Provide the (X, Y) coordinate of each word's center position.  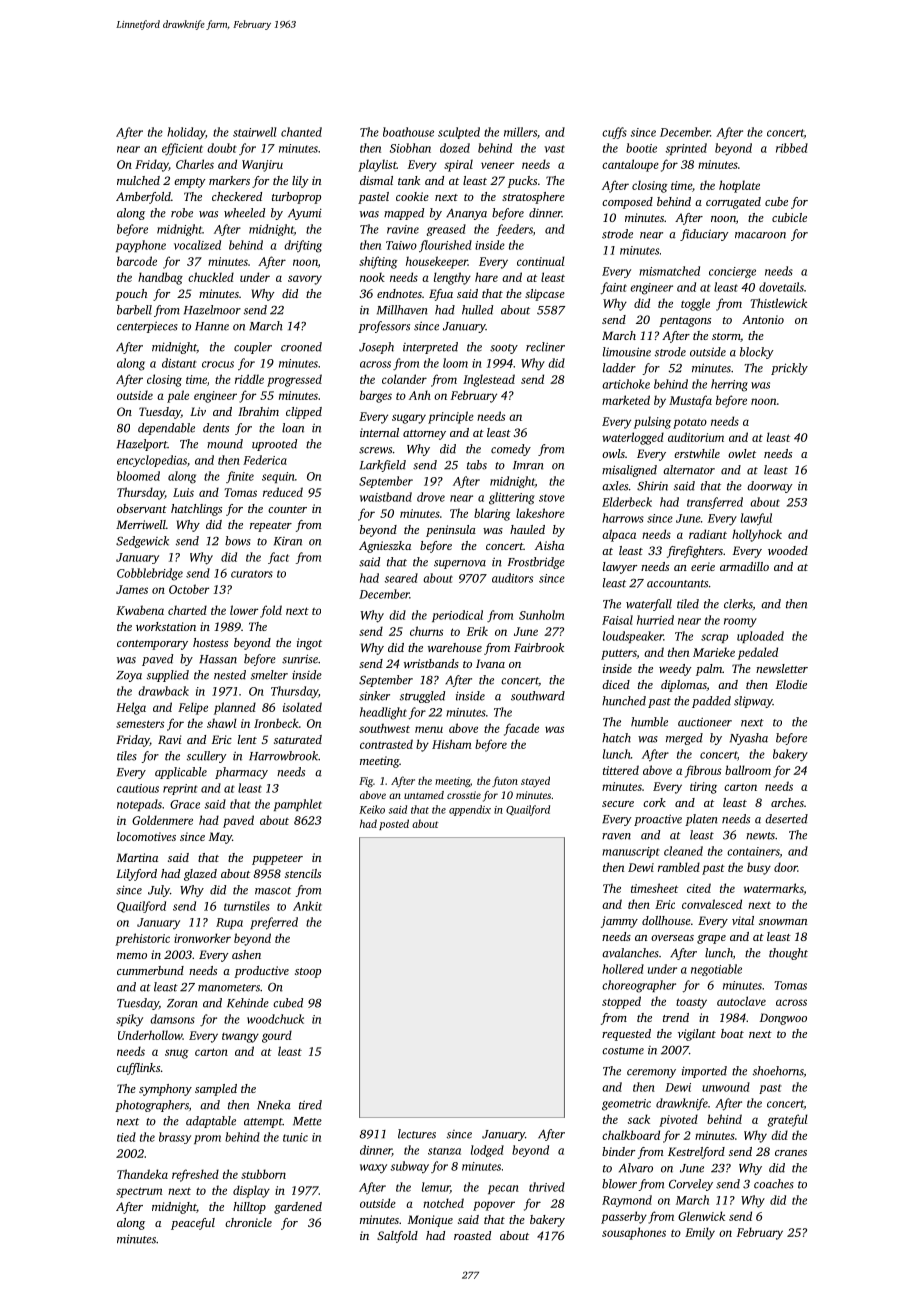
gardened (298, 1208)
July (159, 891)
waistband (386, 497)
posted (394, 824)
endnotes (399, 293)
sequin (278, 477)
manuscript (631, 852)
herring (729, 385)
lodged (487, 1151)
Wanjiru (262, 166)
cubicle (789, 217)
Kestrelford (696, 1153)
